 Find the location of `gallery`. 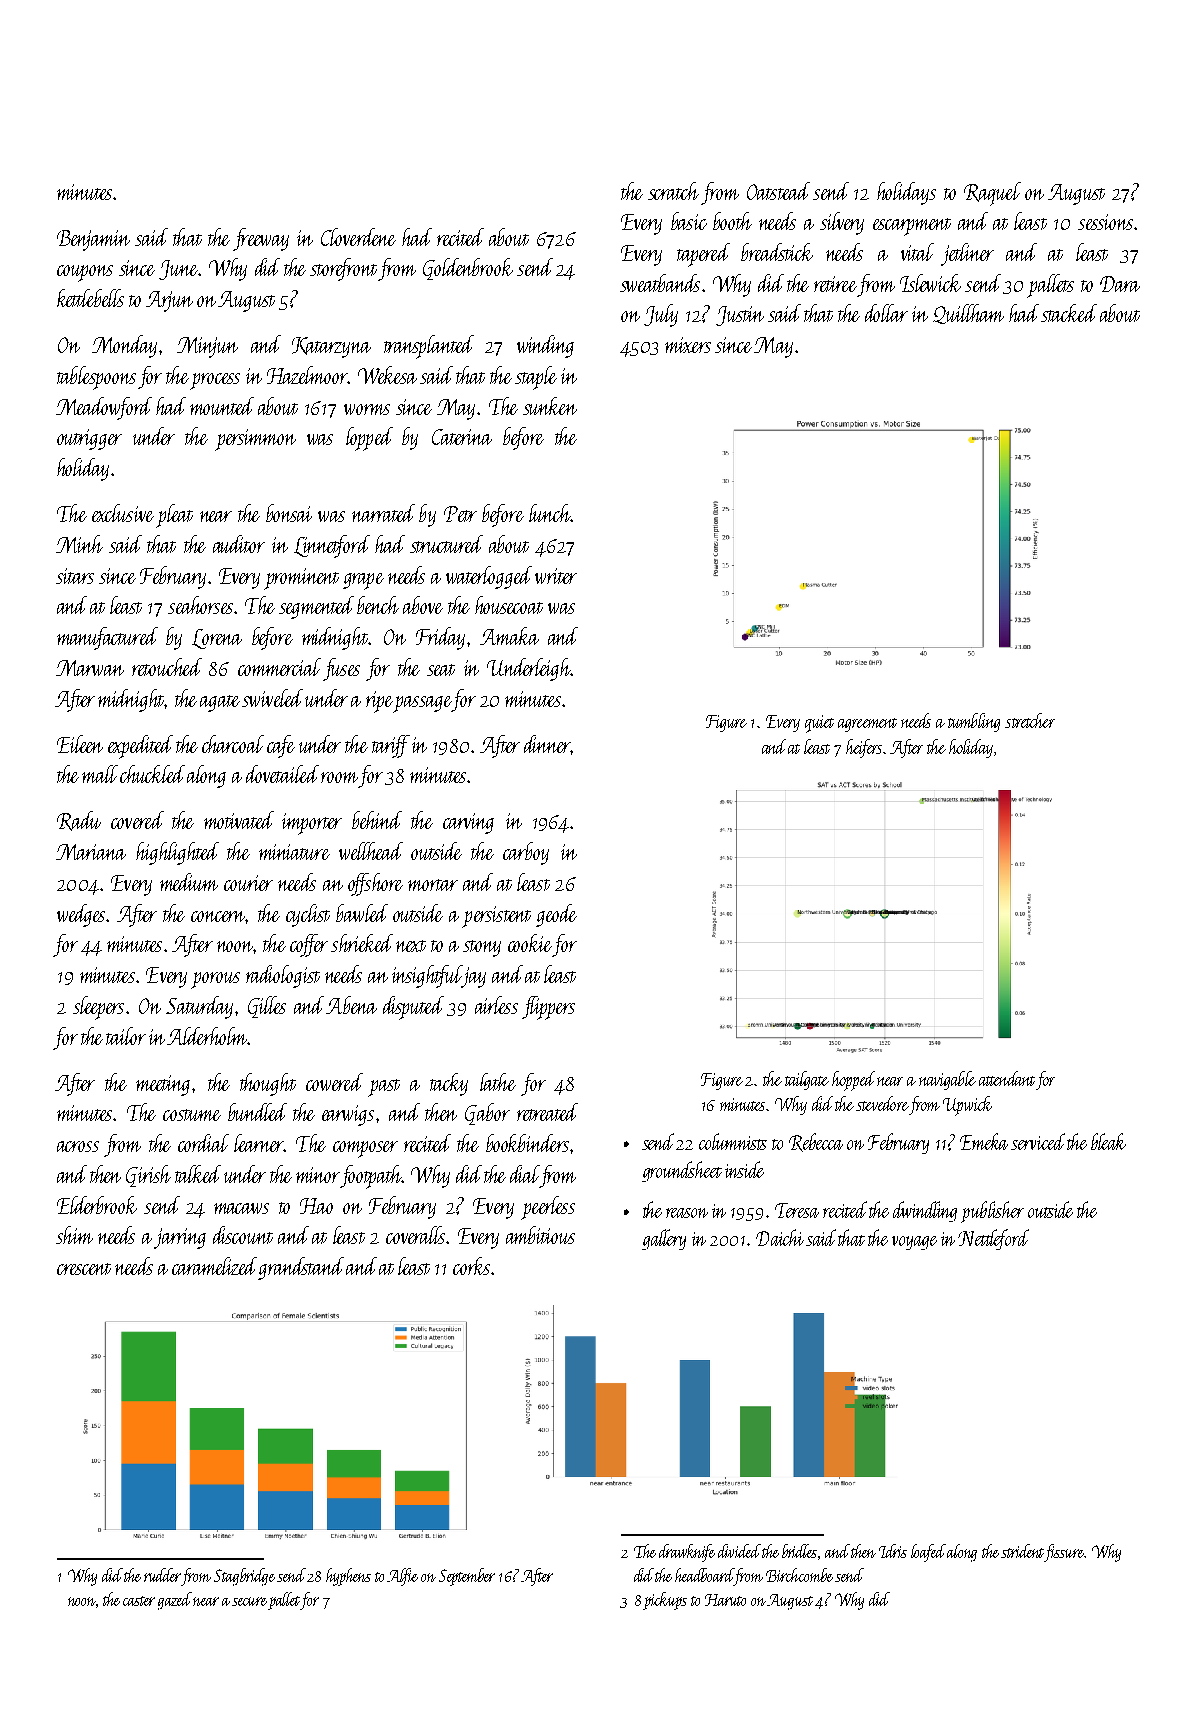

gallery is located at coordinates (664, 1239).
